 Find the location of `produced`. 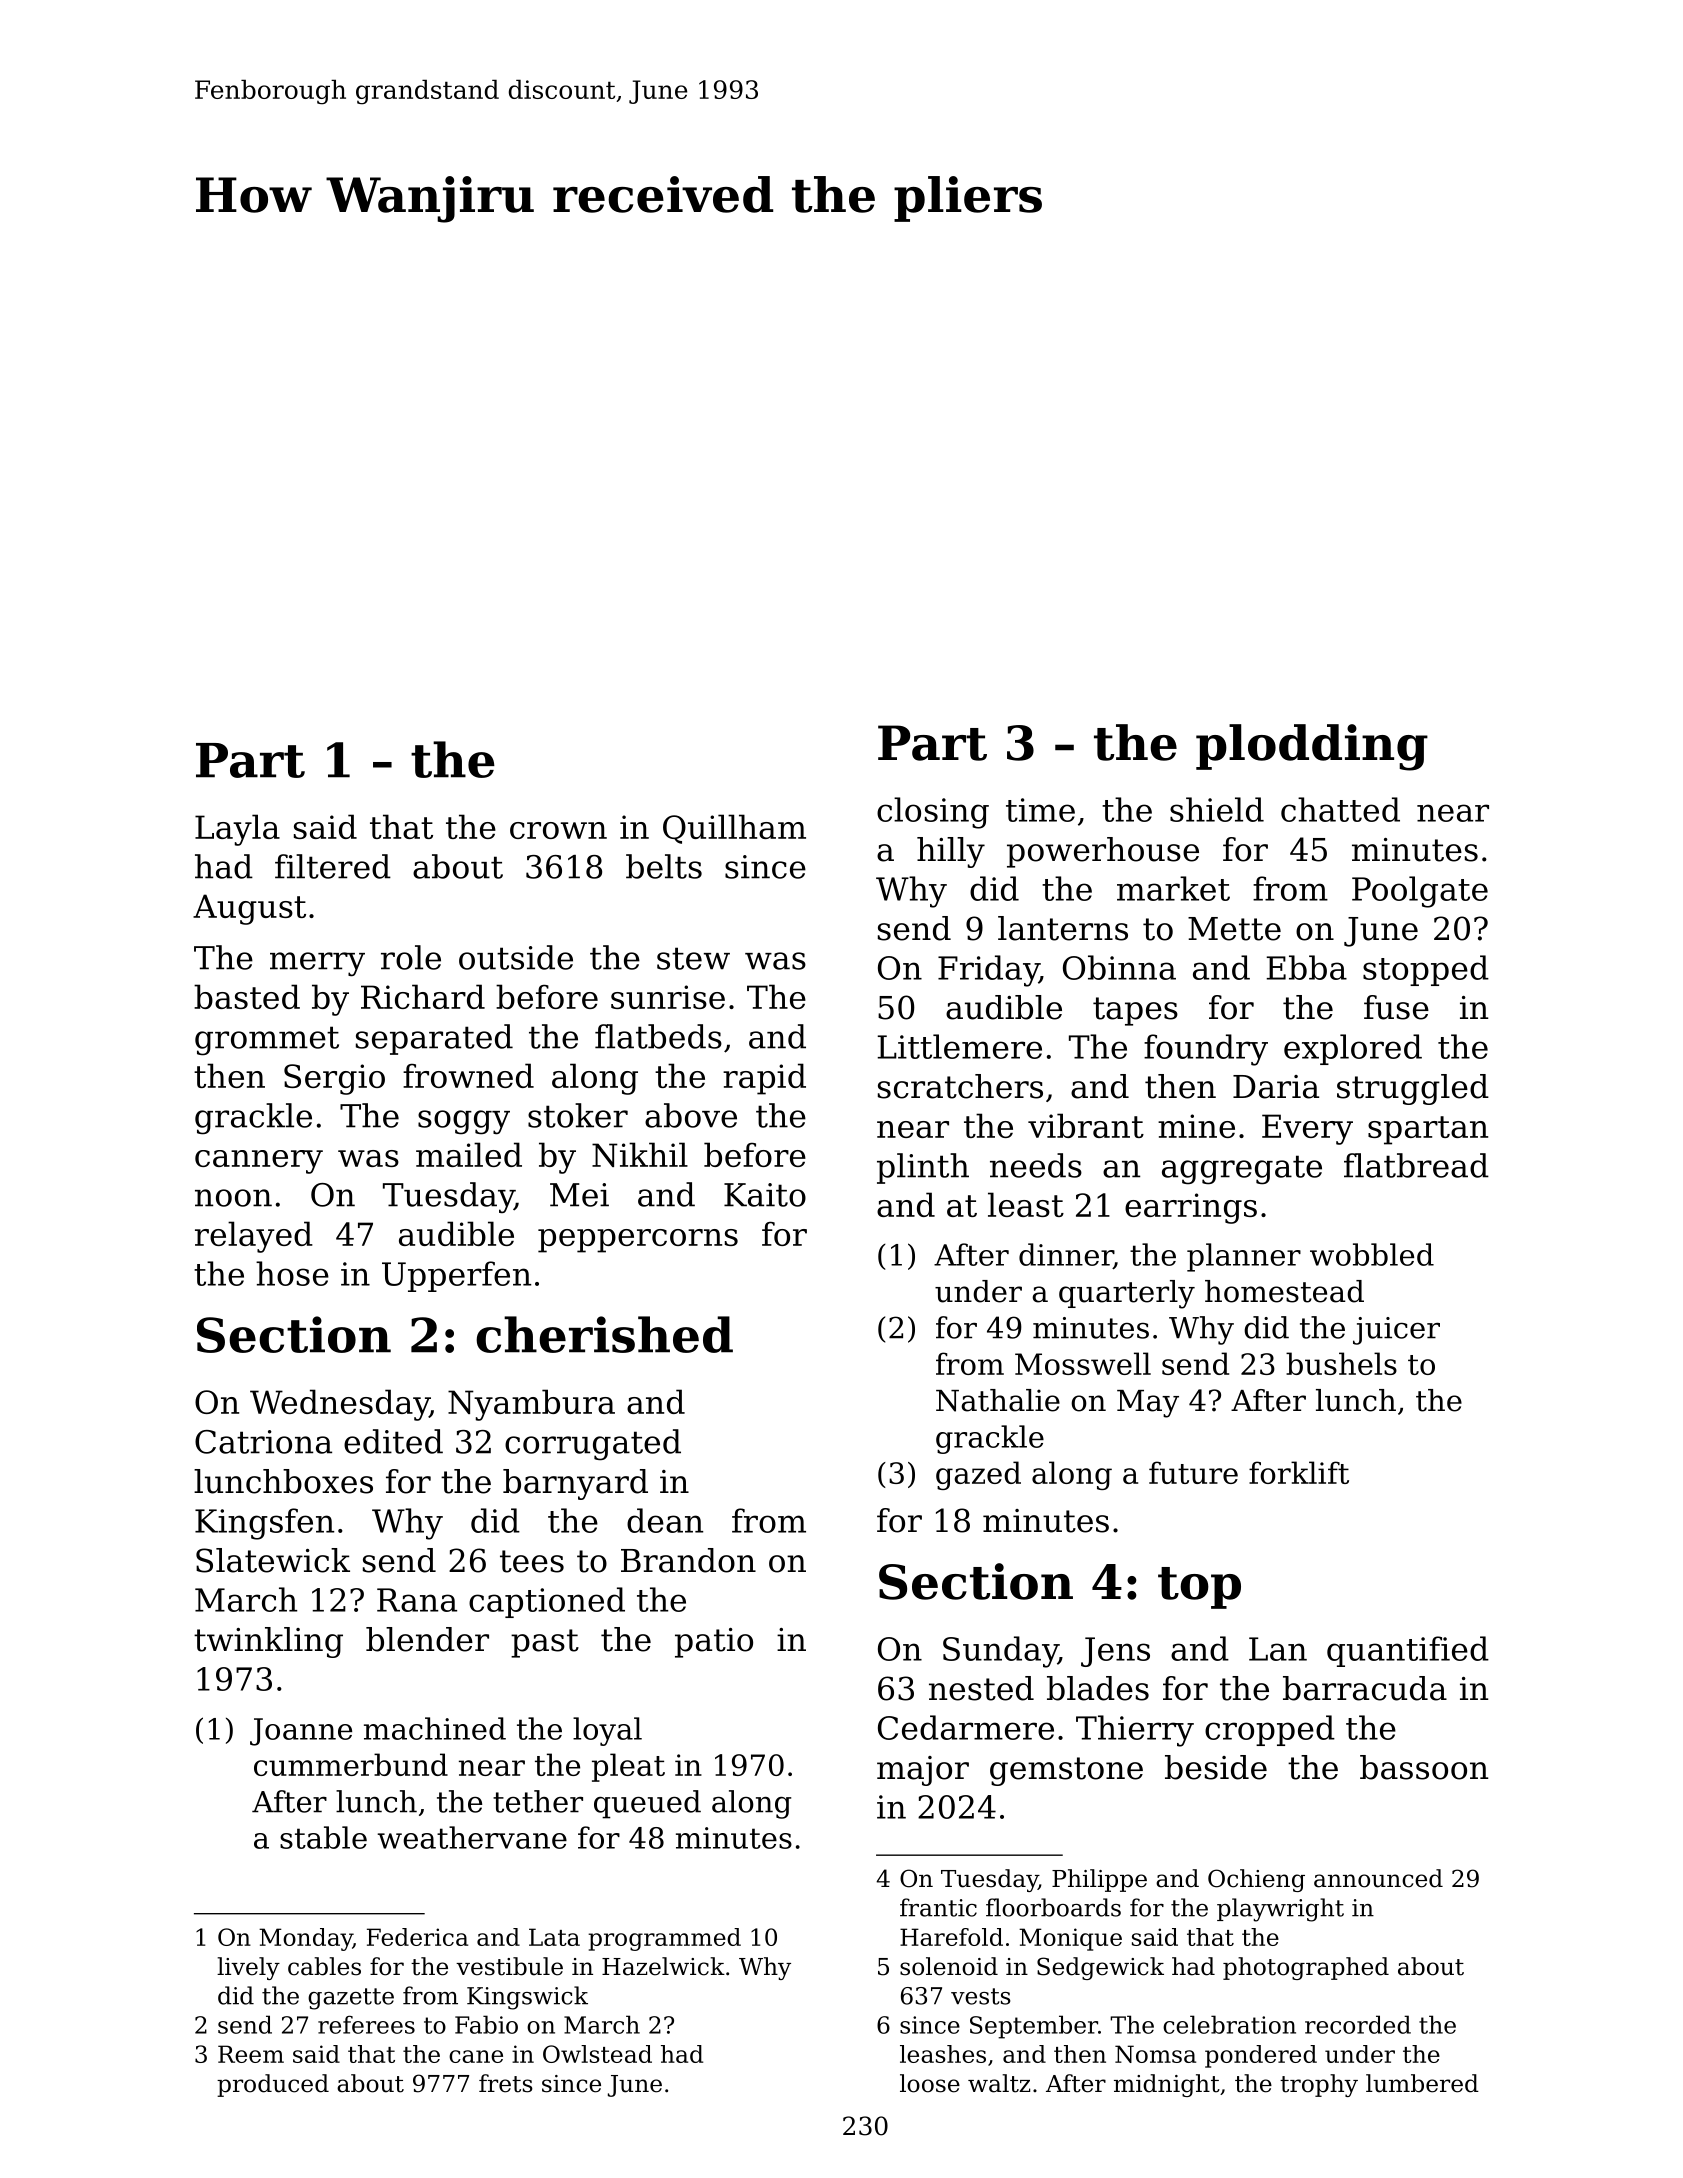

produced is located at coordinates (273, 2085).
